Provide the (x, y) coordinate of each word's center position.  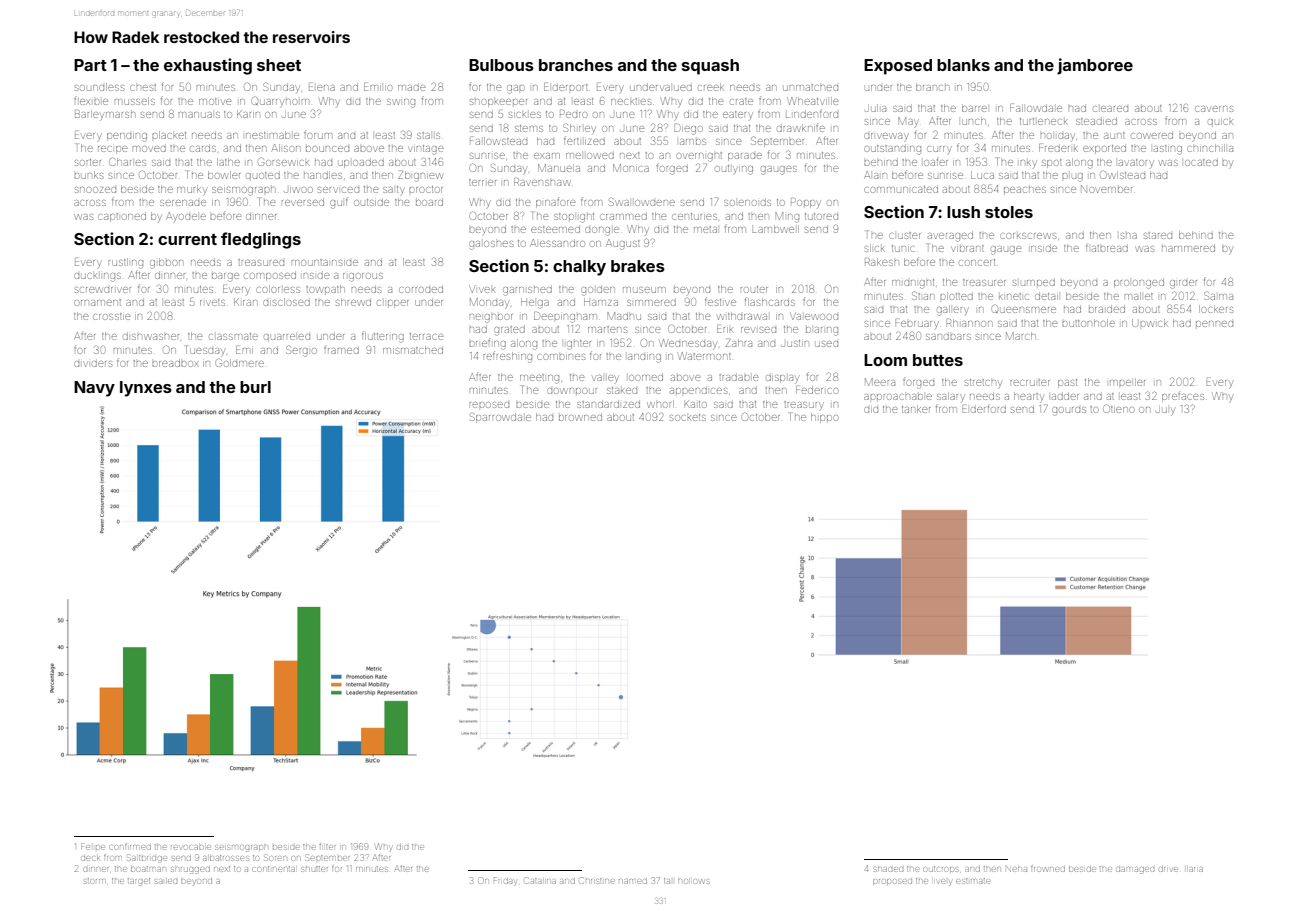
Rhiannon (969, 323)
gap (515, 89)
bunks (88, 175)
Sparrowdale (500, 417)
